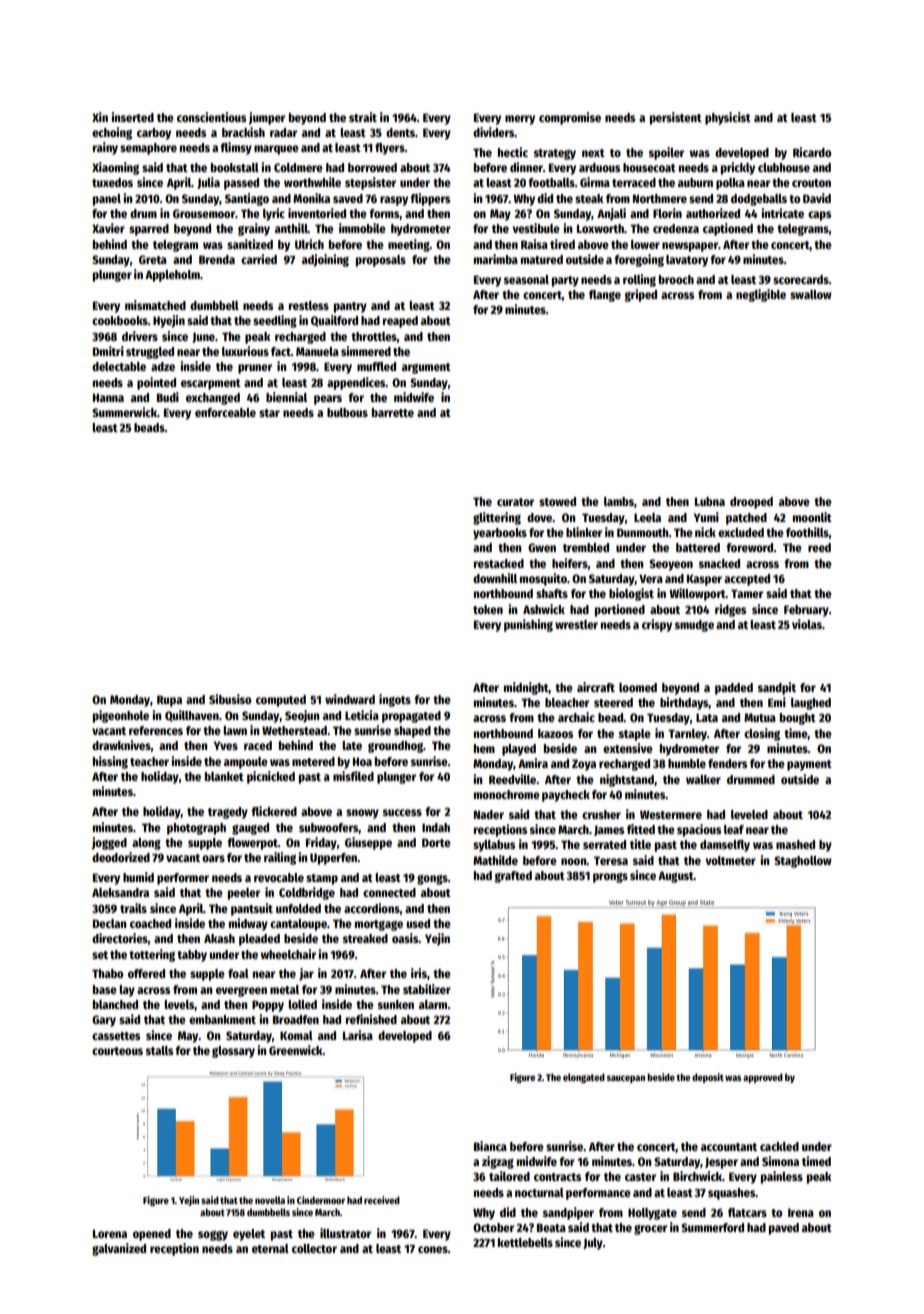 This image has width=924, height=1314. Describe the element at coordinates (484, 748) in the image. I see `hem` at that location.
